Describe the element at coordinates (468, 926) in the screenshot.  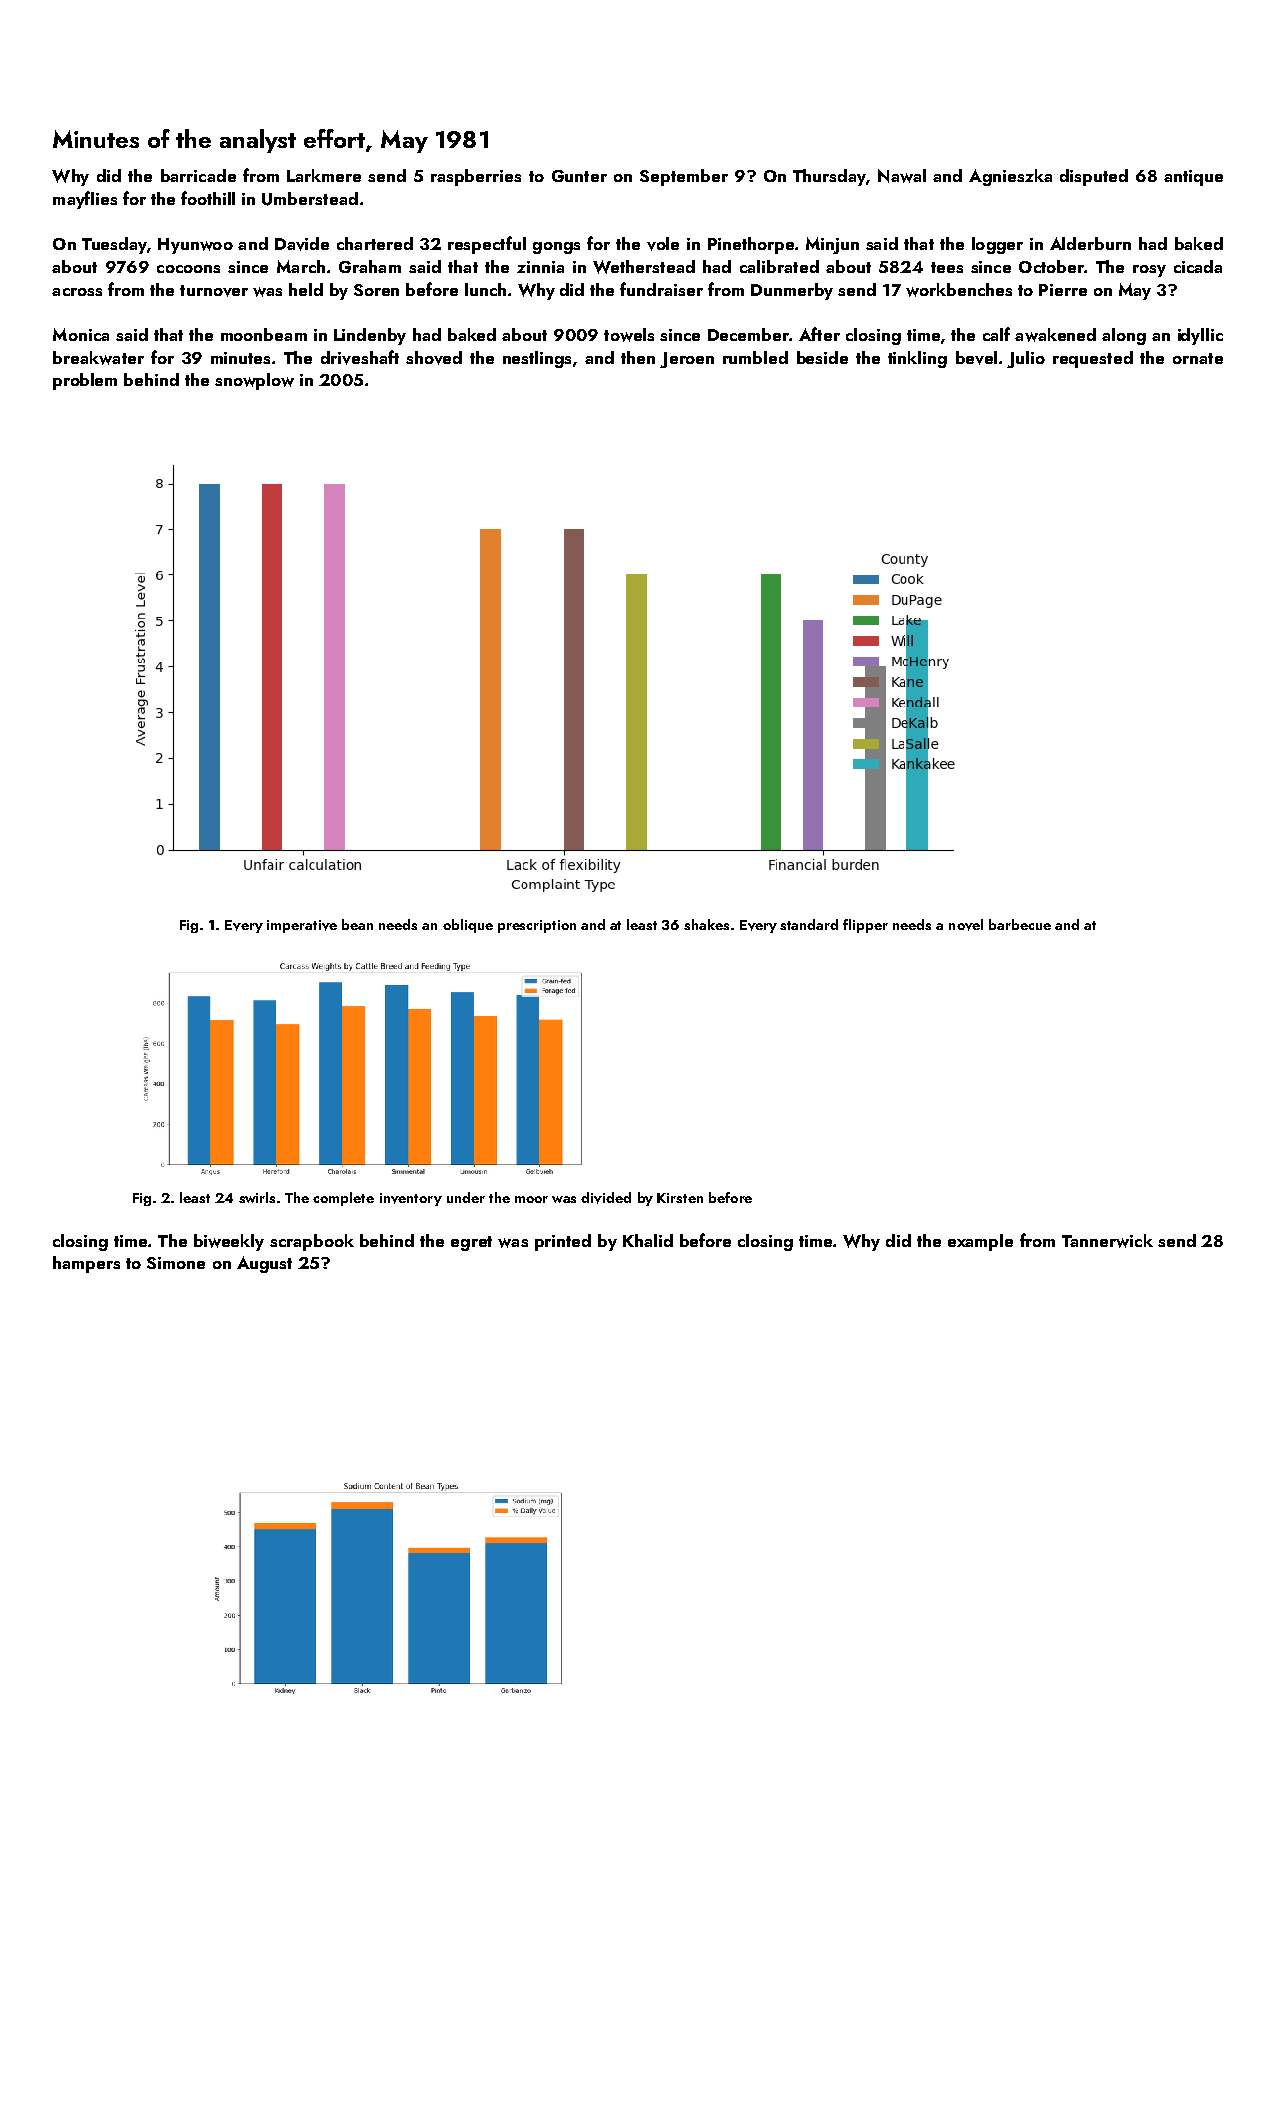
I see `oblique` at that location.
